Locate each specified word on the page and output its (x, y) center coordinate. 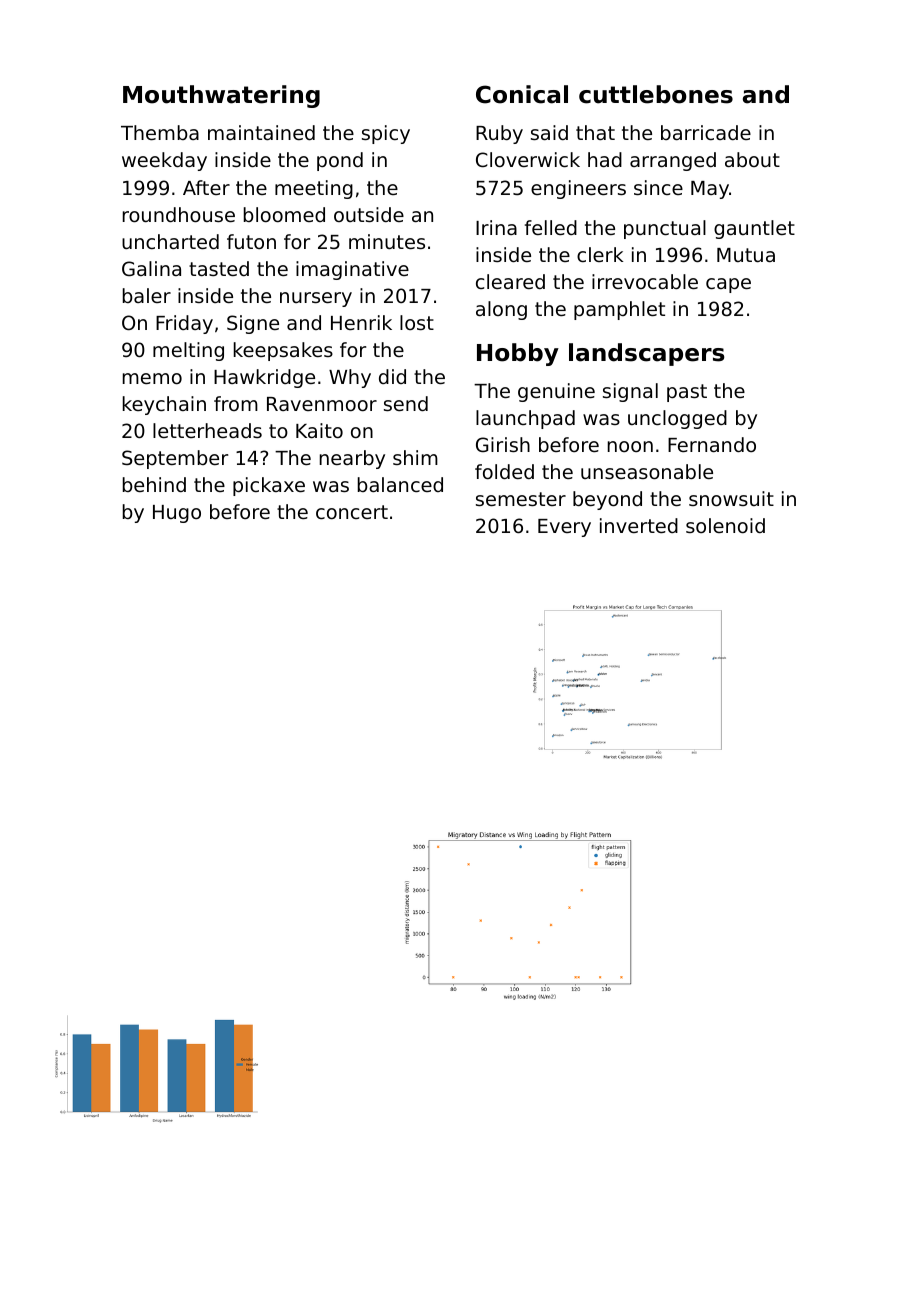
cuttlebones (656, 94)
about (752, 159)
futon (251, 241)
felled (551, 227)
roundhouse (179, 214)
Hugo (177, 514)
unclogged (677, 419)
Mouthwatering (221, 96)
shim (415, 457)
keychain (164, 405)
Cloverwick (528, 159)
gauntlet (754, 229)
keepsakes (283, 351)
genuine (556, 392)
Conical (522, 94)
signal (630, 392)
